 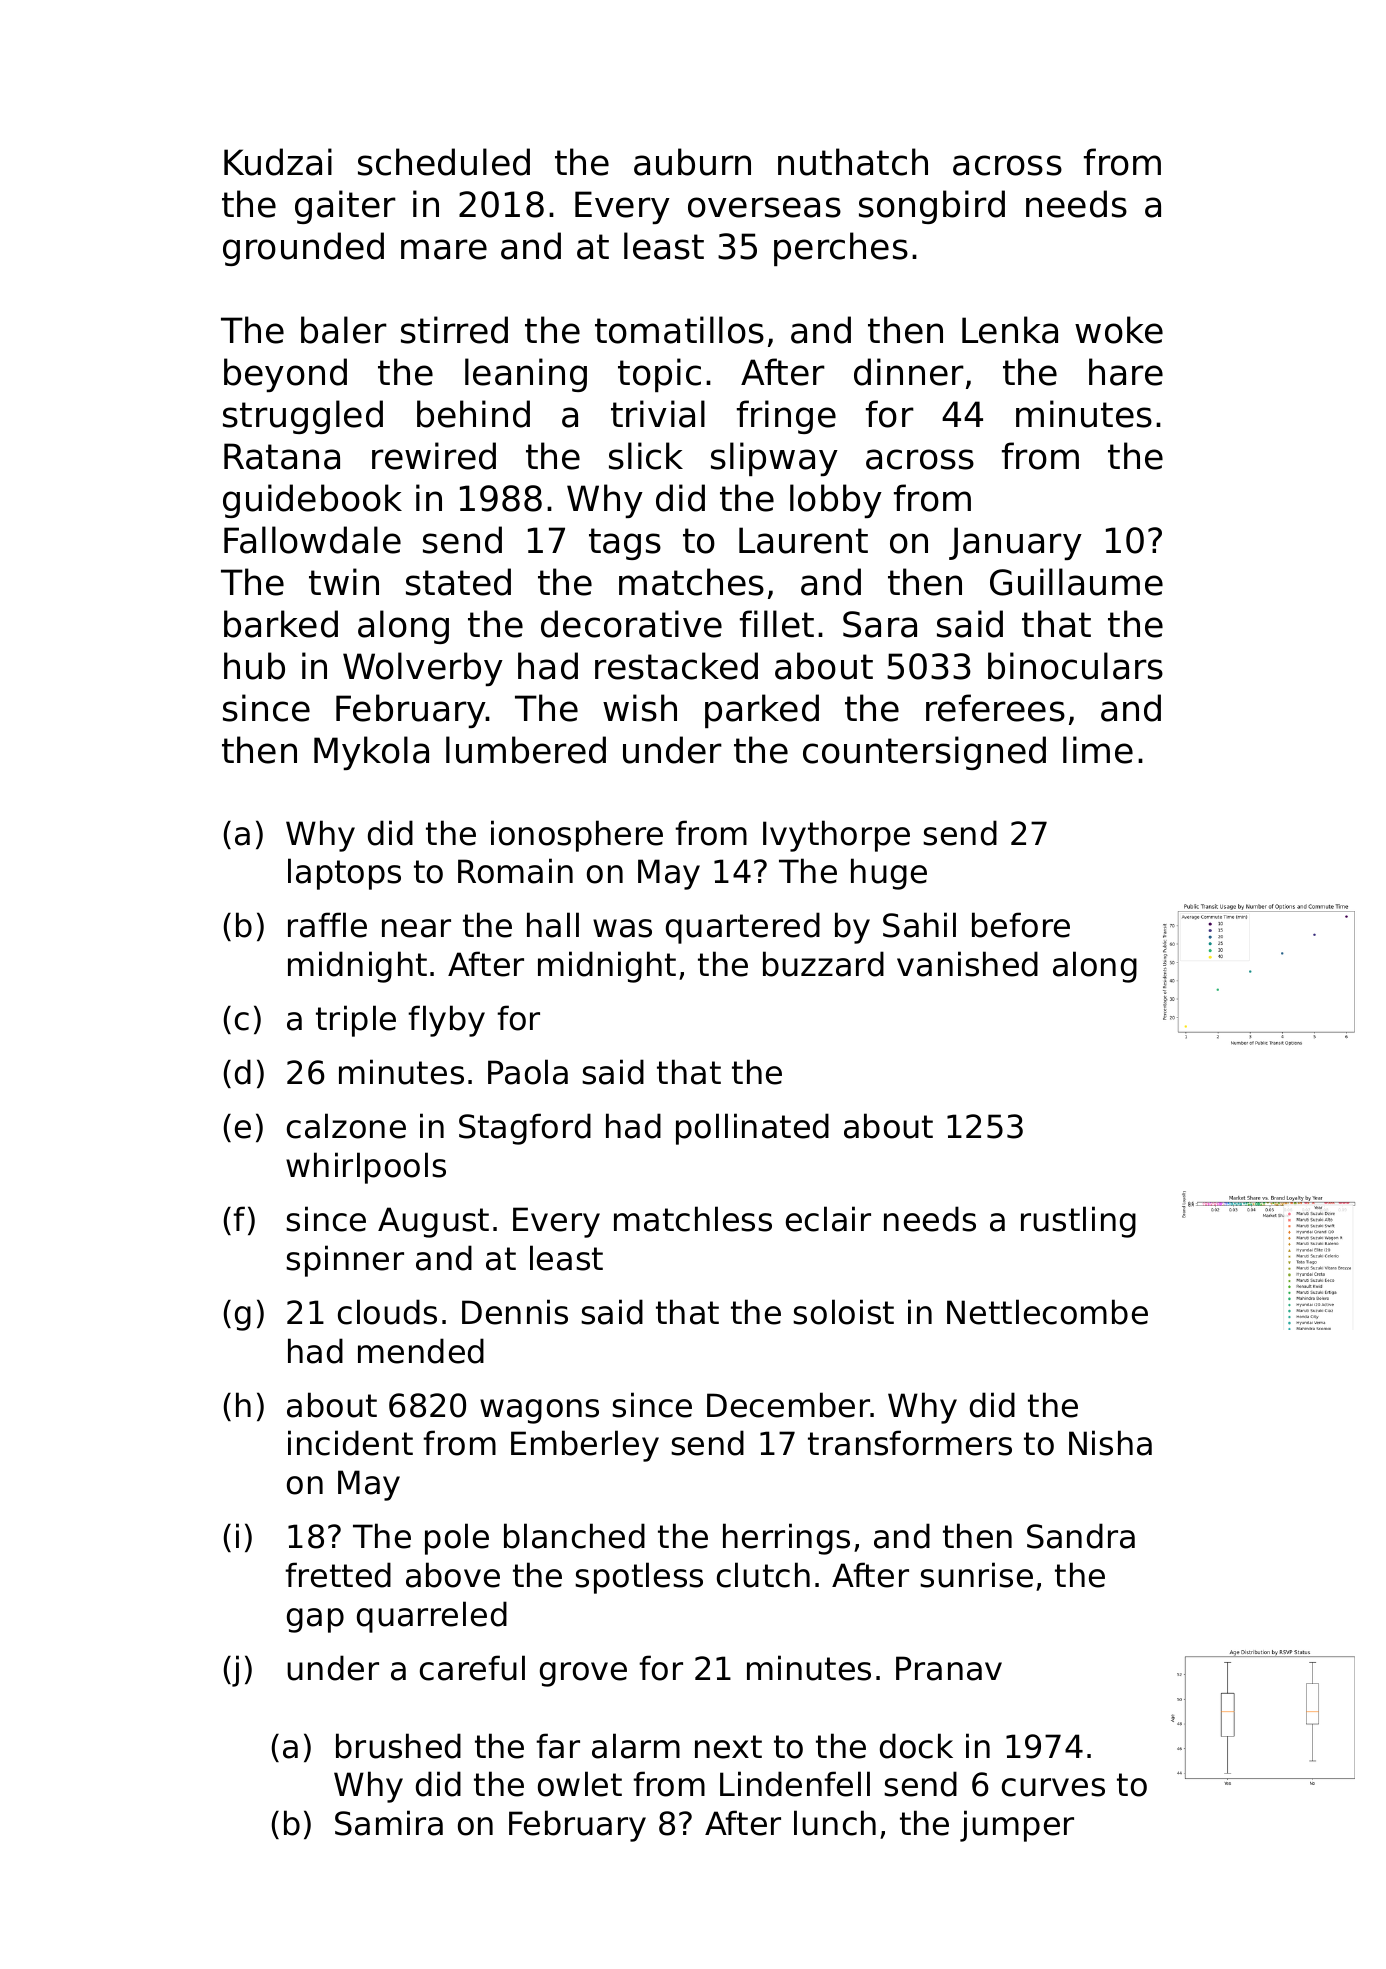 I want to click on Kudzai, so click(x=278, y=162).
